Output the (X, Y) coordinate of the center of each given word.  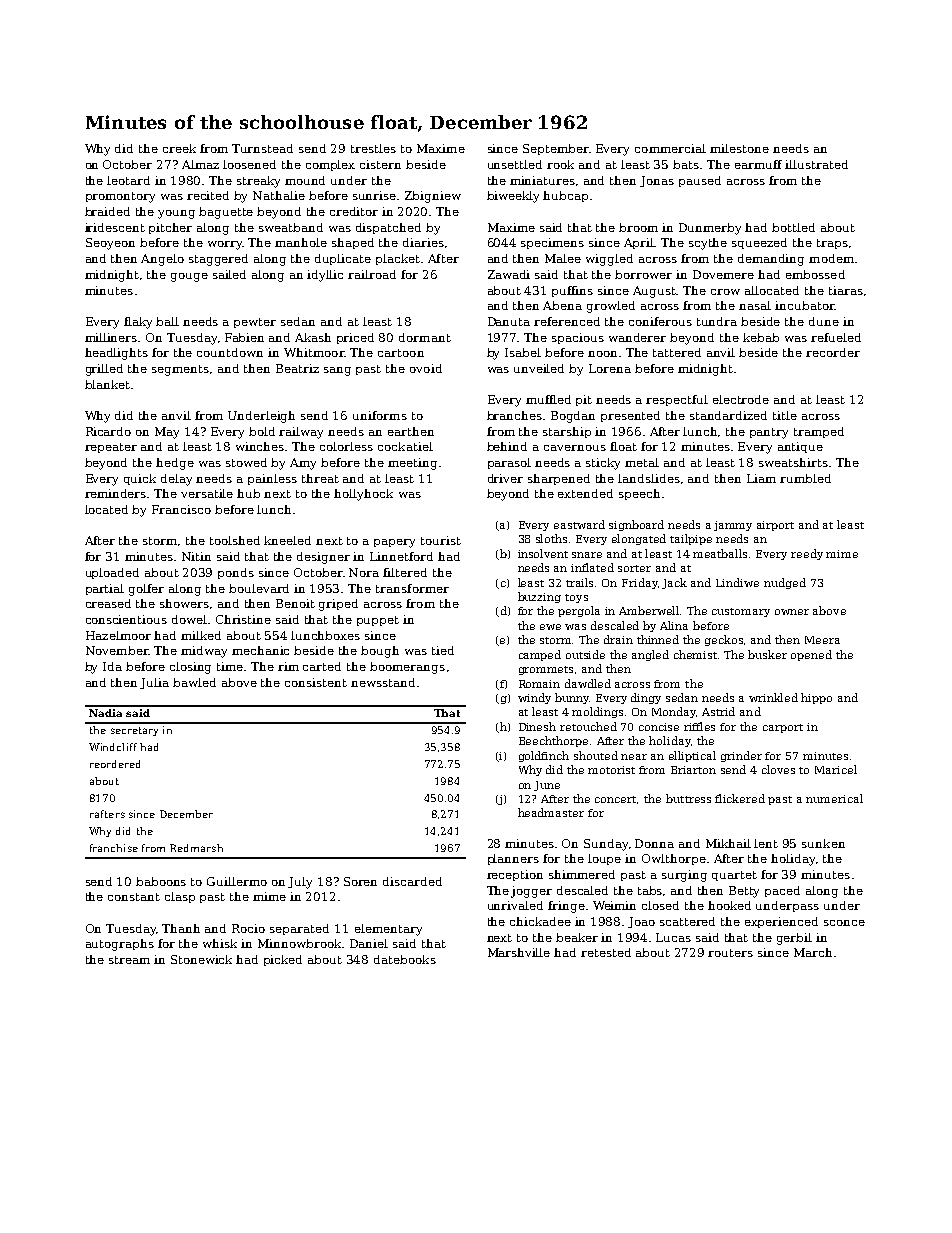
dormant (425, 337)
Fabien (244, 337)
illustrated (816, 164)
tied (443, 650)
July (300, 883)
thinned (658, 639)
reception (515, 875)
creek (179, 148)
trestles (373, 148)
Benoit (295, 603)
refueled (836, 337)
